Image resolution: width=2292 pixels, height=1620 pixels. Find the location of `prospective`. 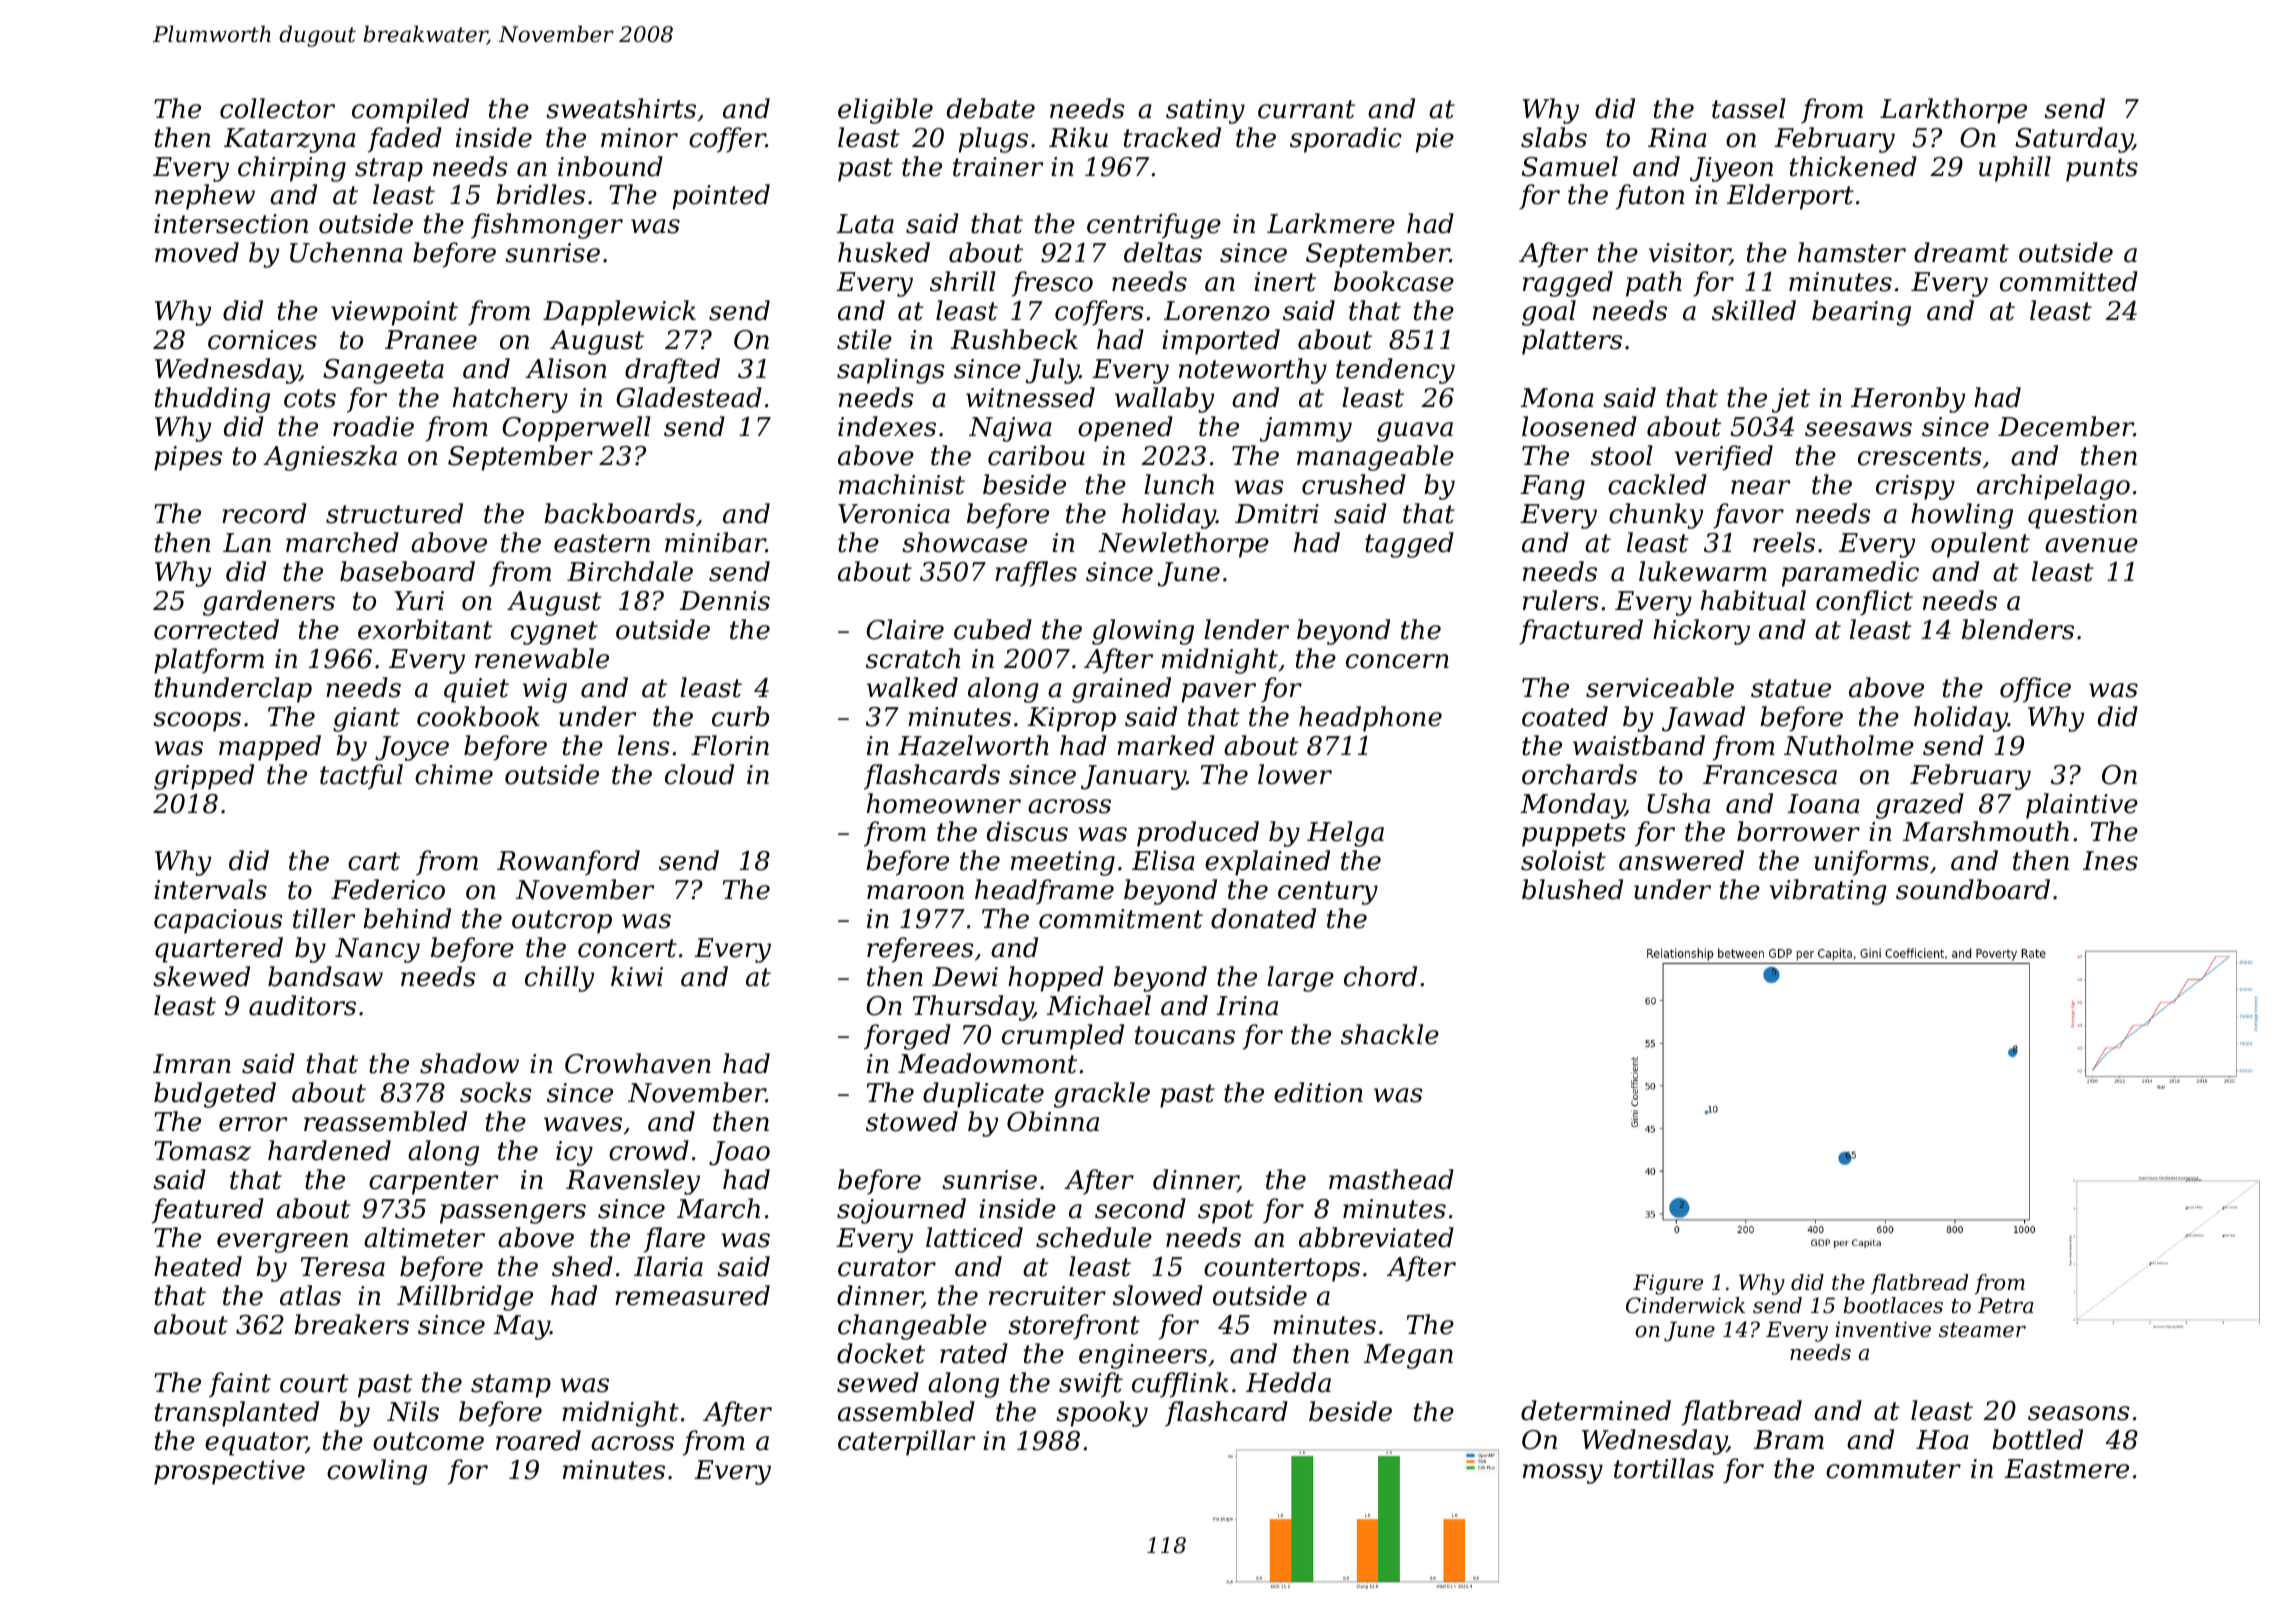

prospective is located at coordinates (229, 1472).
